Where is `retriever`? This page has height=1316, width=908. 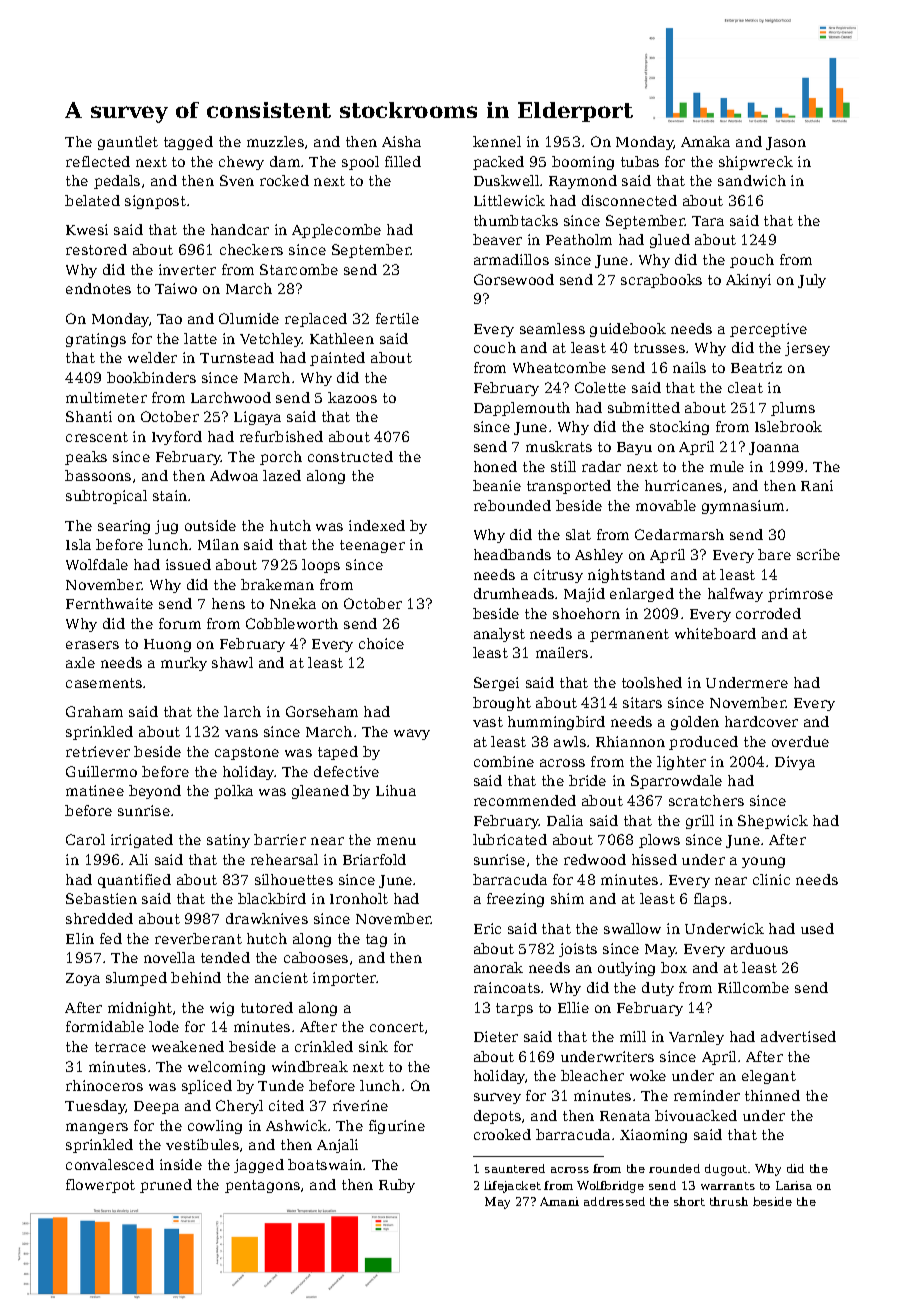 retriever is located at coordinates (98, 751).
